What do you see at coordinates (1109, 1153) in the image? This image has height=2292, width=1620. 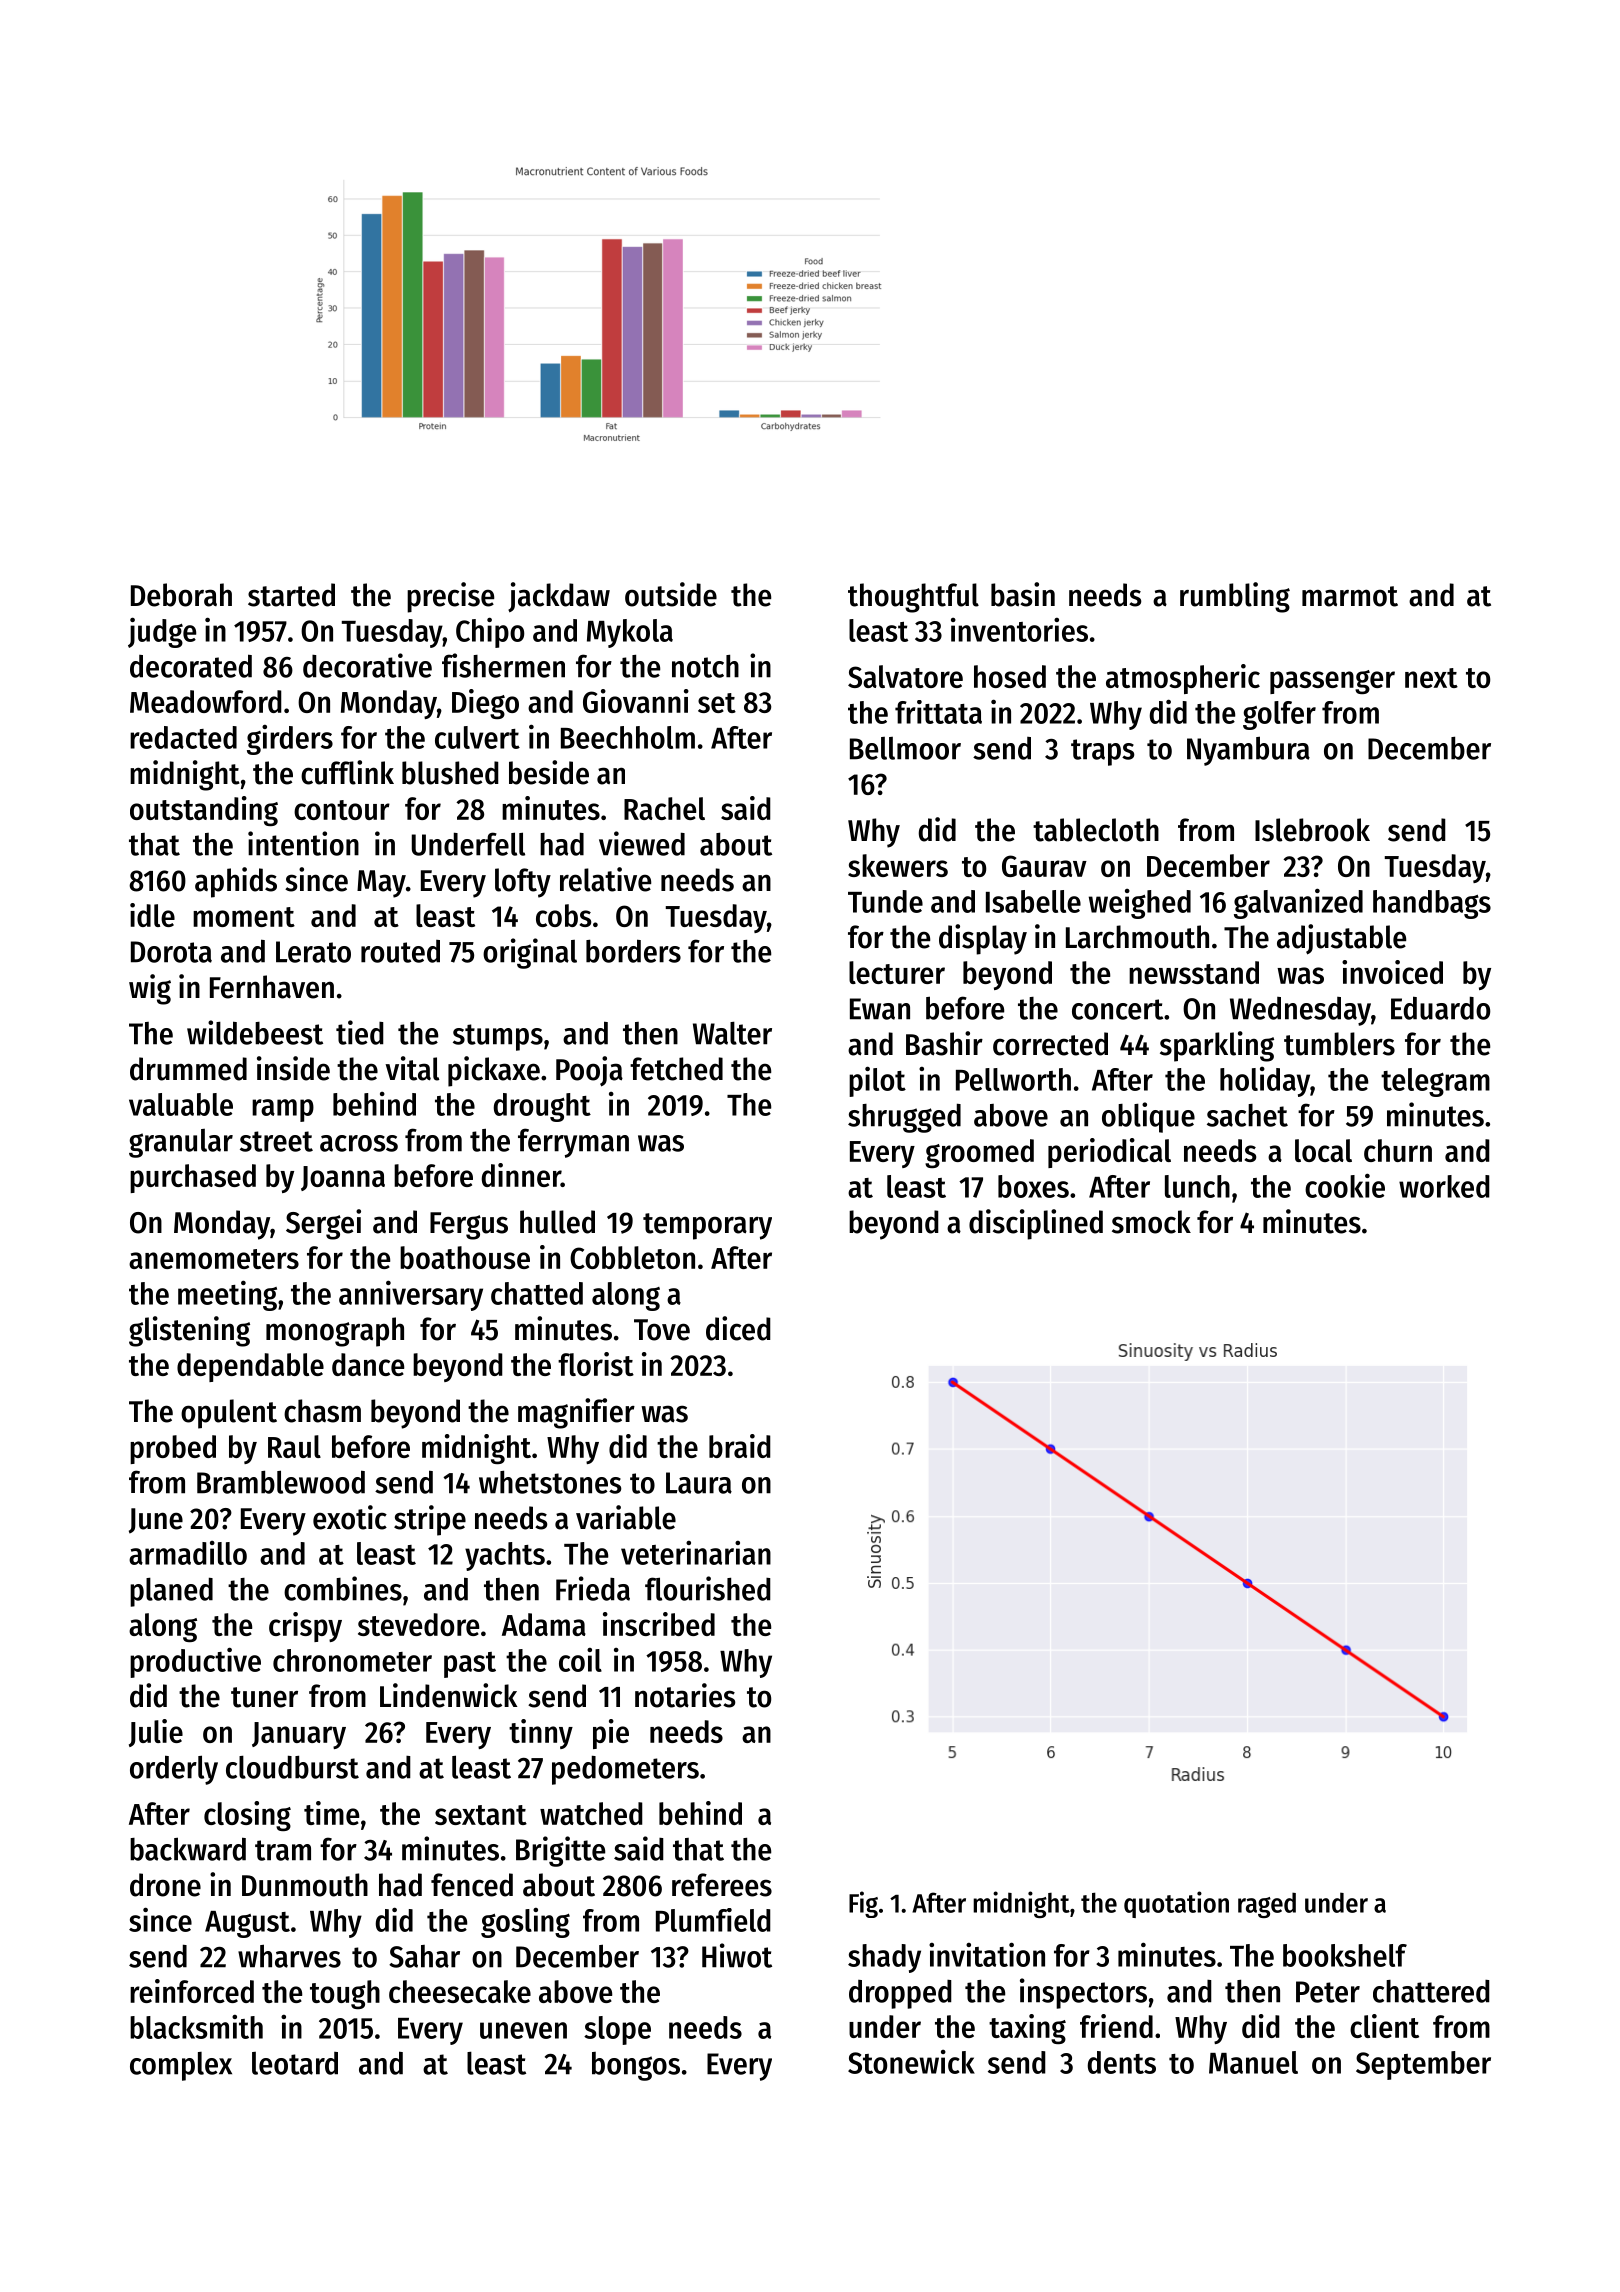 I see `periodical` at bounding box center [1109, 1153].
